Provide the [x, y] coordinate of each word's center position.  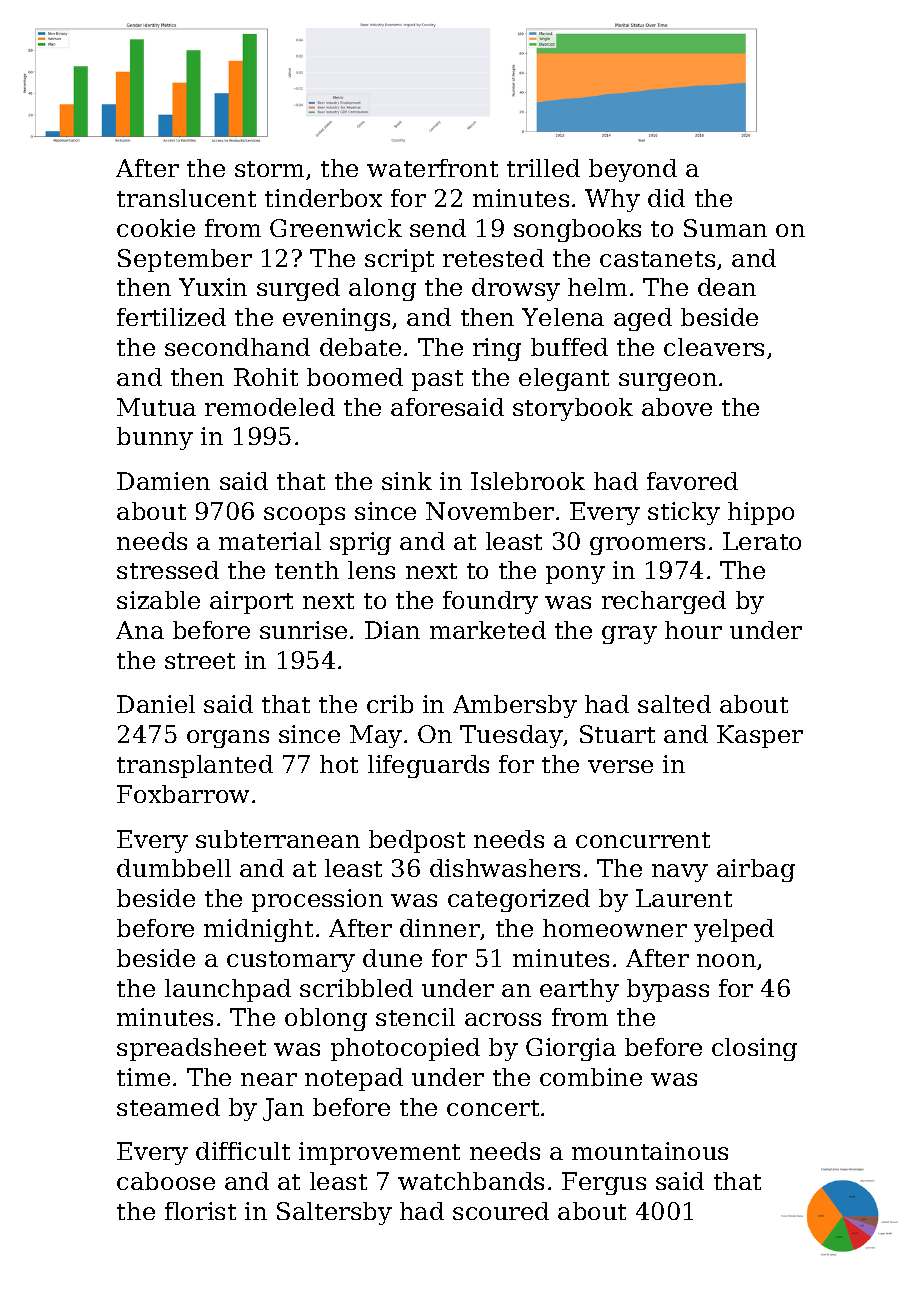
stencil [415, 1017]
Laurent [684, 898]
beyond [633, 170]
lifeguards [428, 766]
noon [726, 960]
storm [269, 169]
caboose [166, 1181]
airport [251, 602]
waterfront [432, 168]
